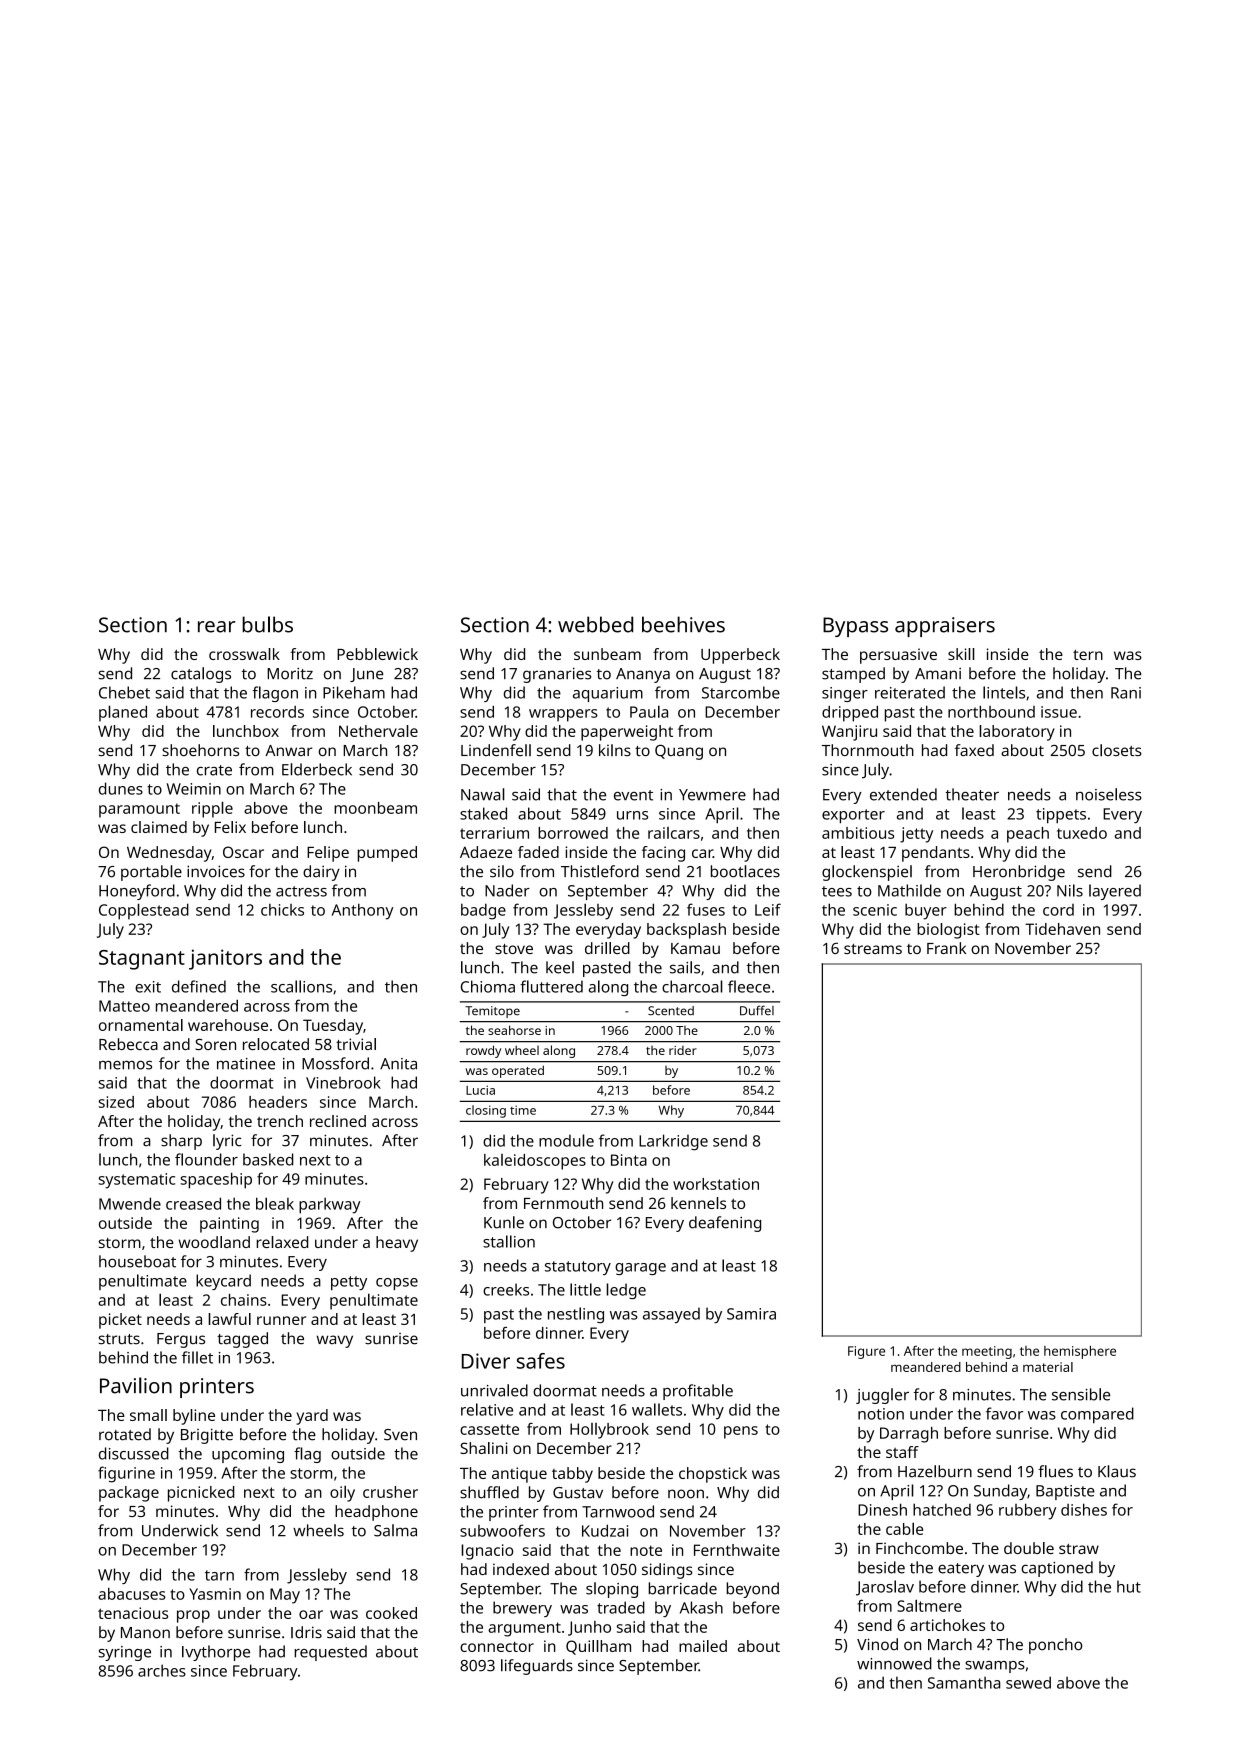 This screenshot has height=1754, width=1240. I want to click on actress, so click(301, 891).
